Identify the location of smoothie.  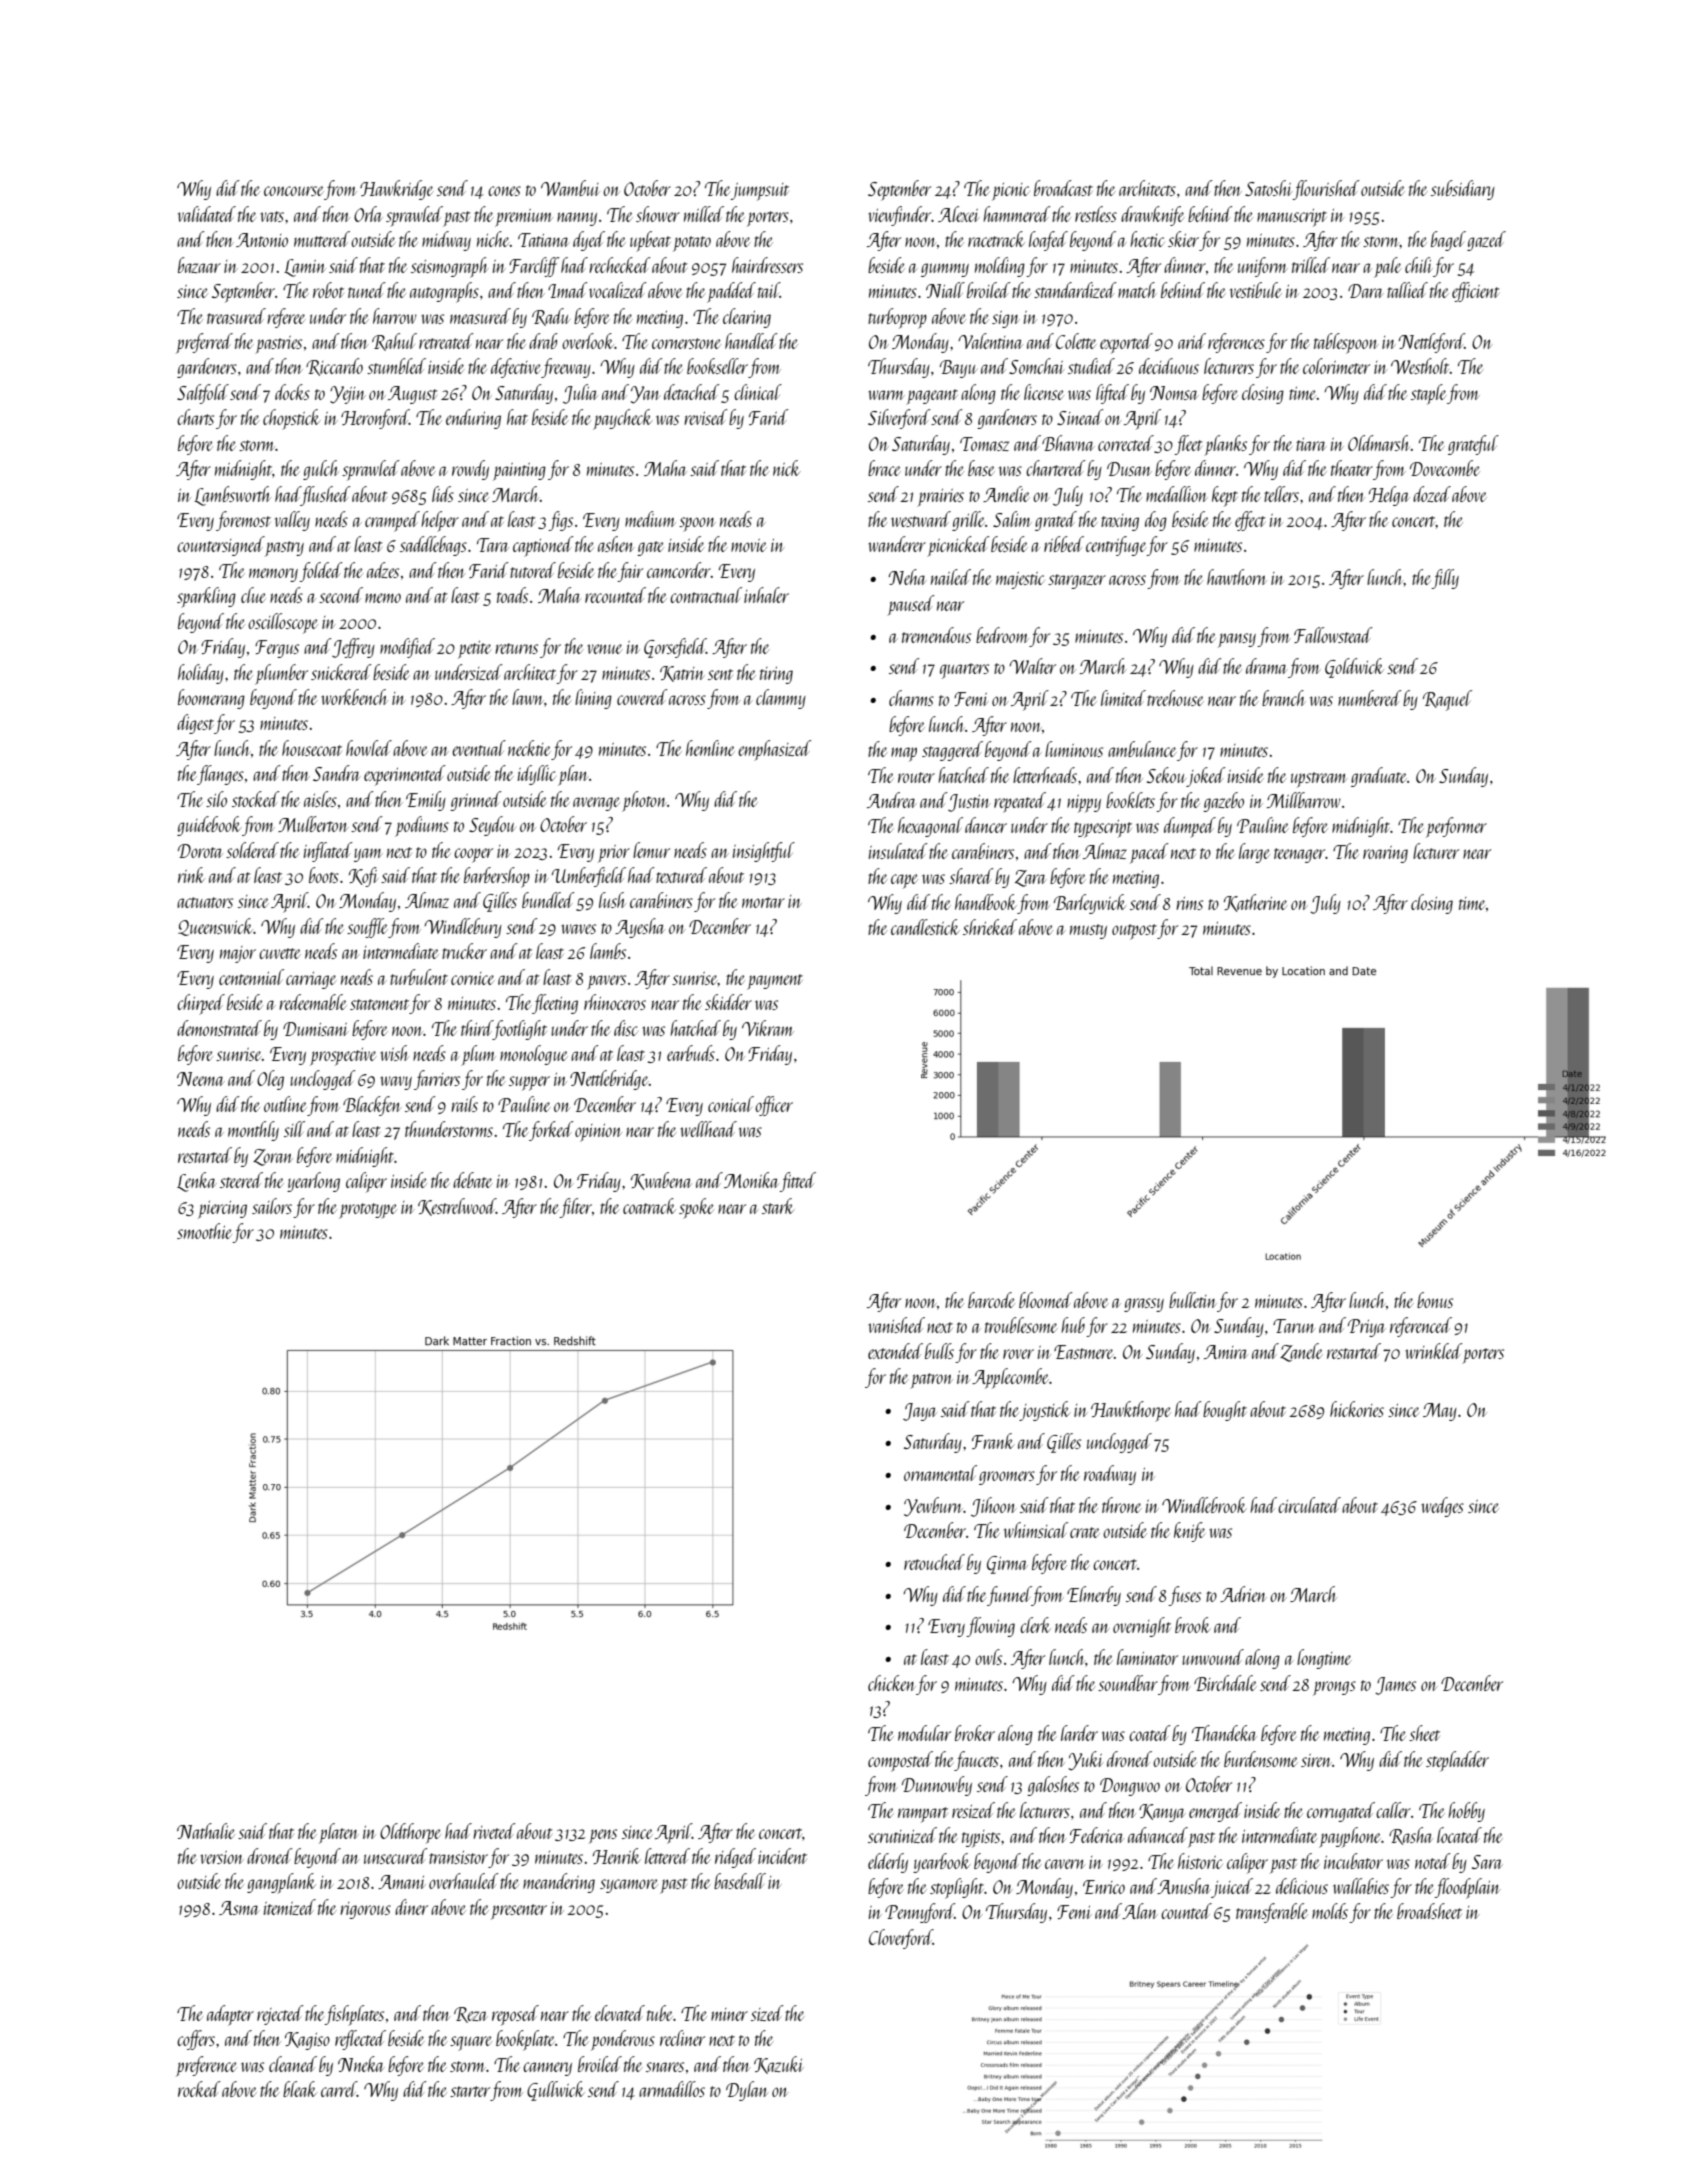
(204, 1231).
